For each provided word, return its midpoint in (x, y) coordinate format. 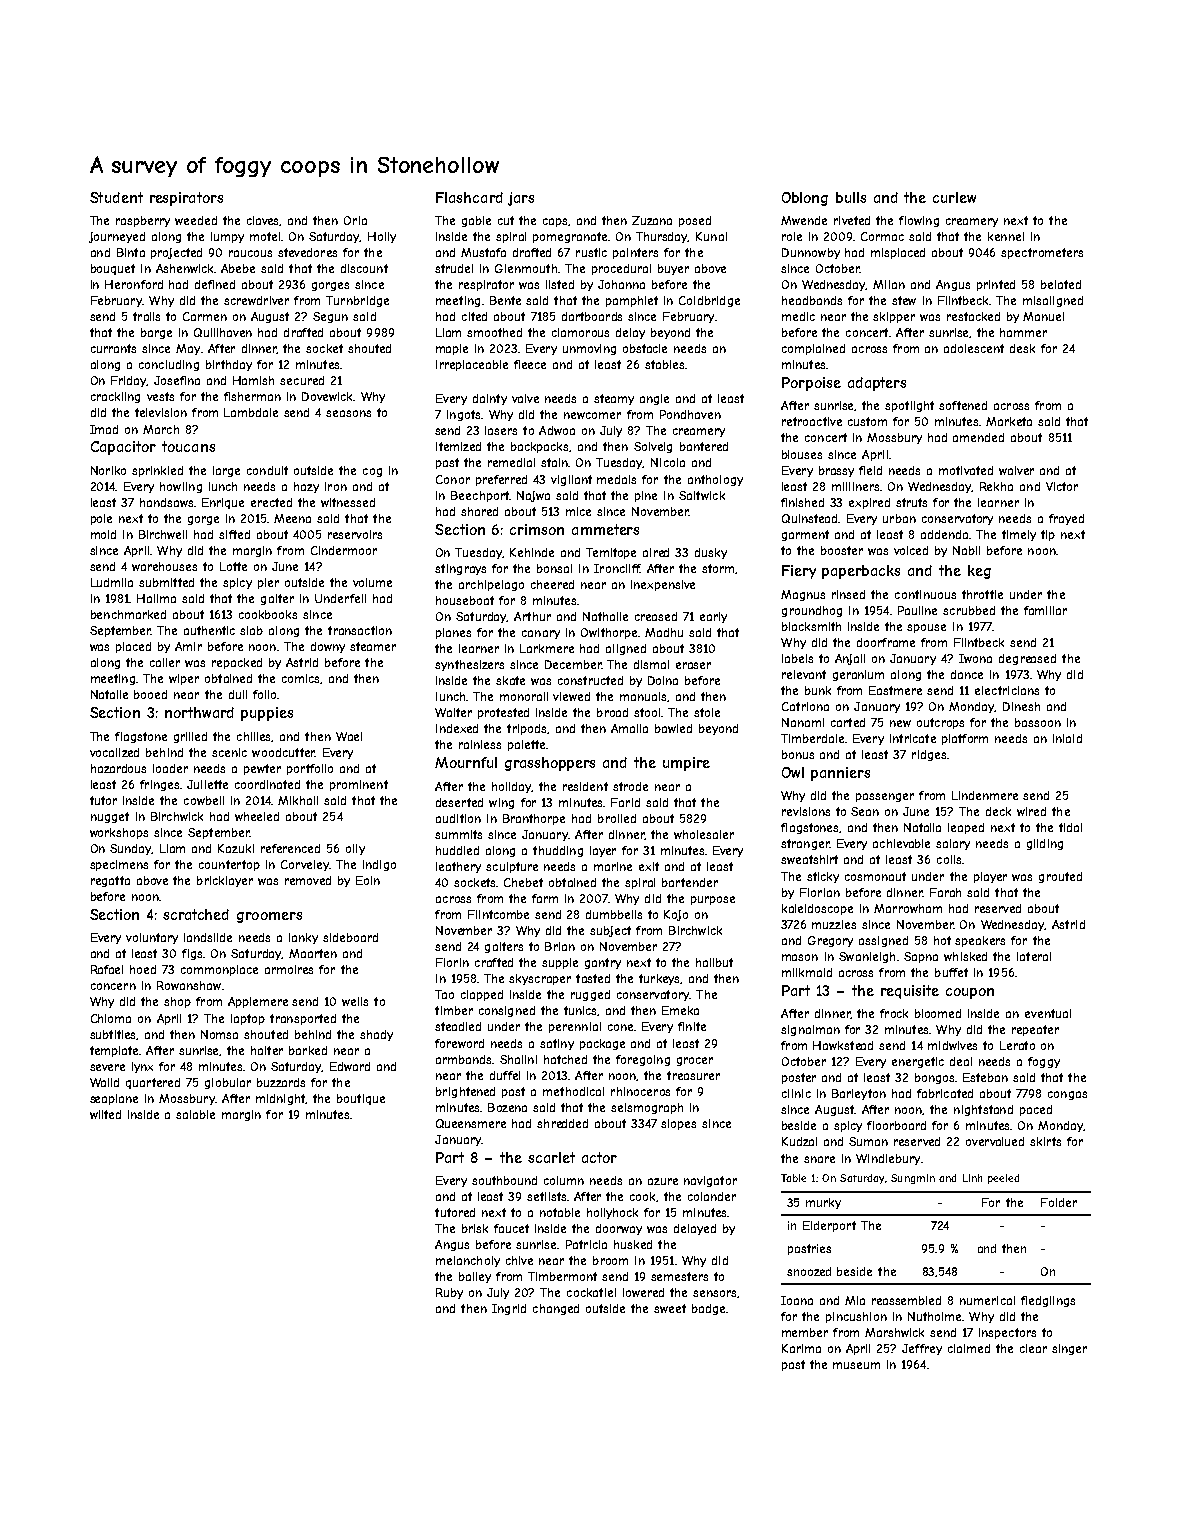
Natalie (109, 694)
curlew (954, 197)
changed (556, 1309)
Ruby (449, 1293)
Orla (355, 220)
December (573, 664)
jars (521, 199)
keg (979, 572)
